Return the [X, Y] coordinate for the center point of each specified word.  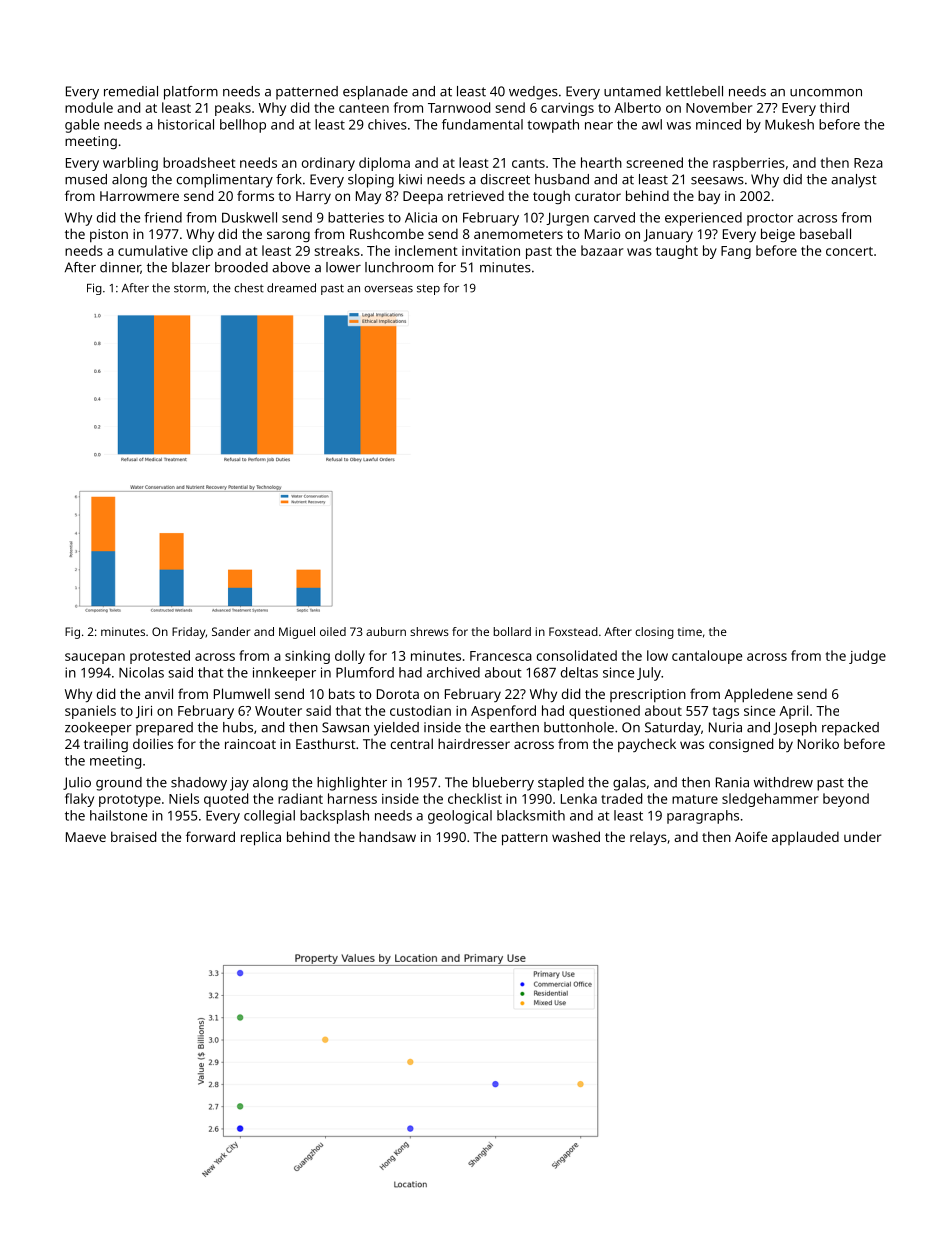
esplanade [375, 93]
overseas [388, 289]
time [689, 631]
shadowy [199, 784]
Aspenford [503, 712]
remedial [131, 91]
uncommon [826, 93]
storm [190, 288]
